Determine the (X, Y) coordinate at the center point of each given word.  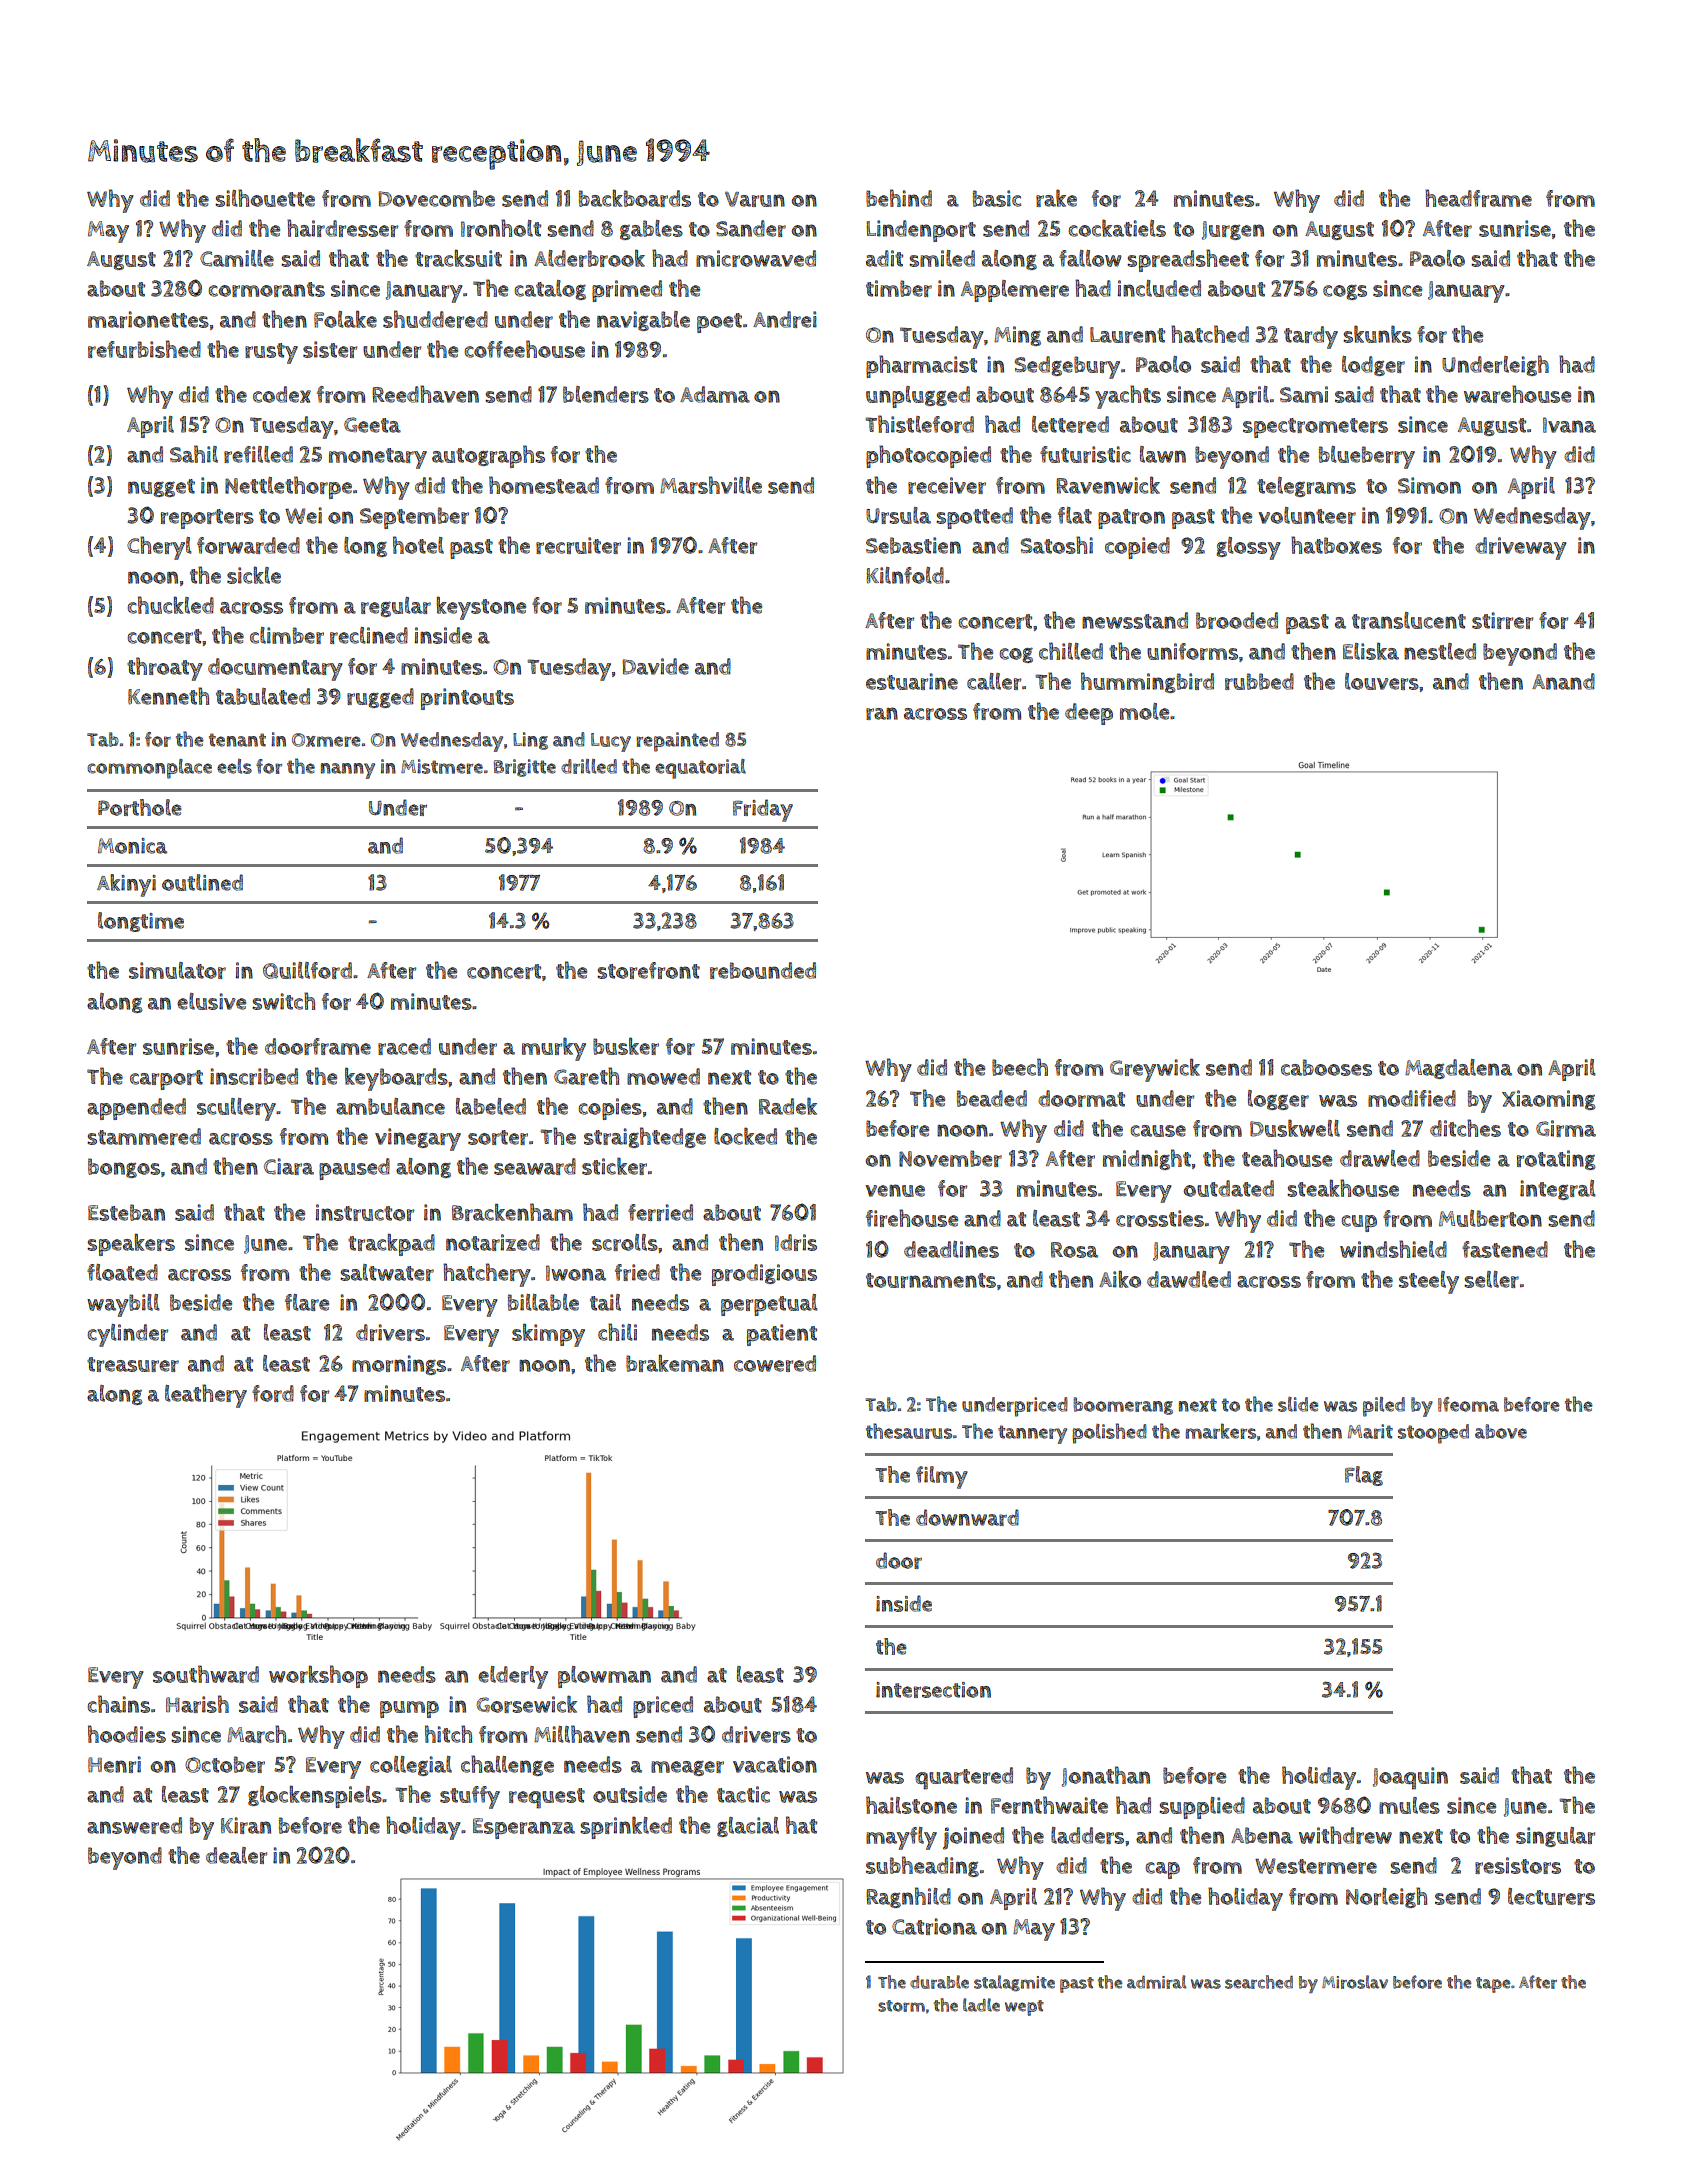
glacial (748, 1827)
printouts (467, 699)
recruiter (578, 545)
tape (1493, 1985)
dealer (236, 1855)
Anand (1563, 681)
